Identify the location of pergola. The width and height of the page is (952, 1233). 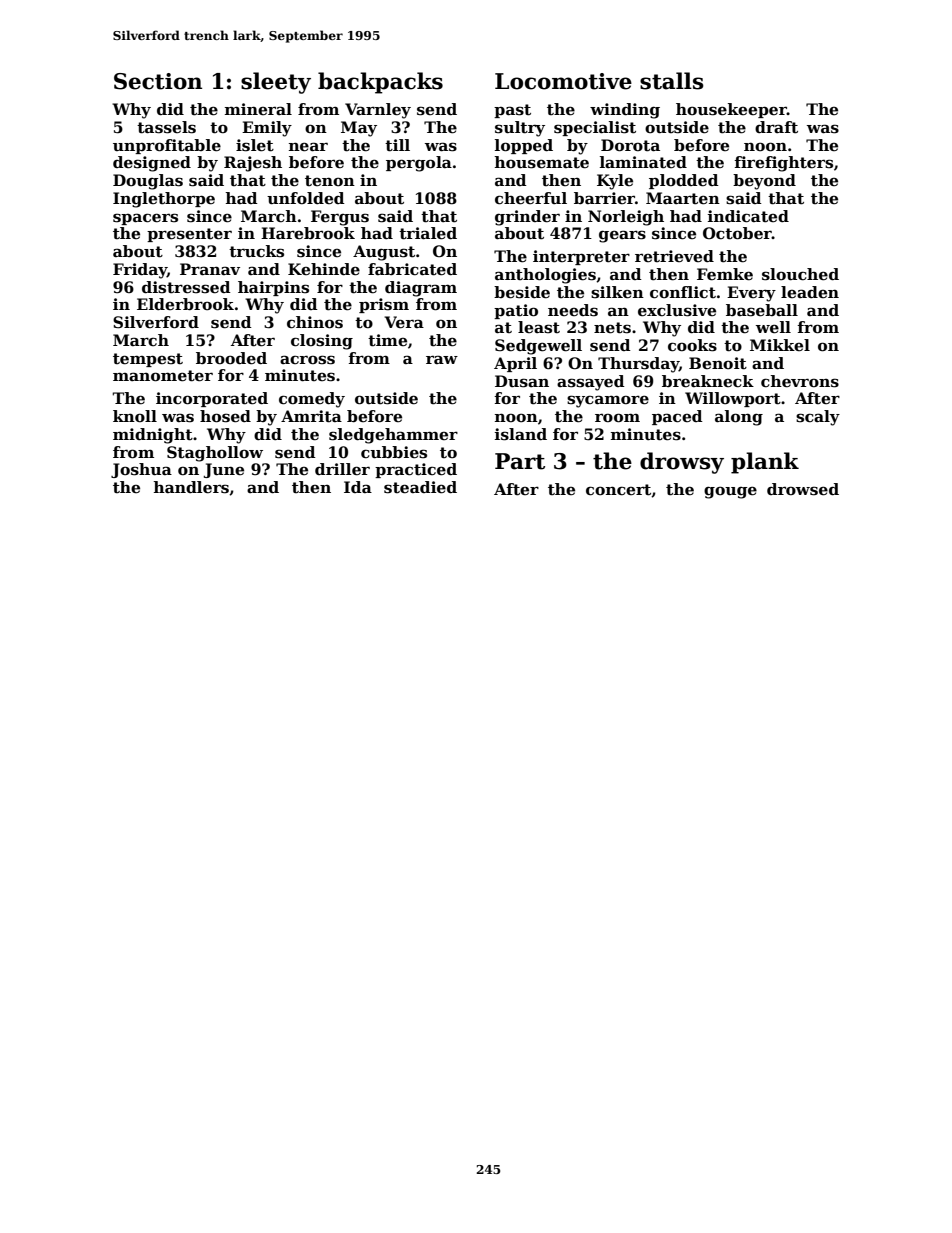
(419, 164).
